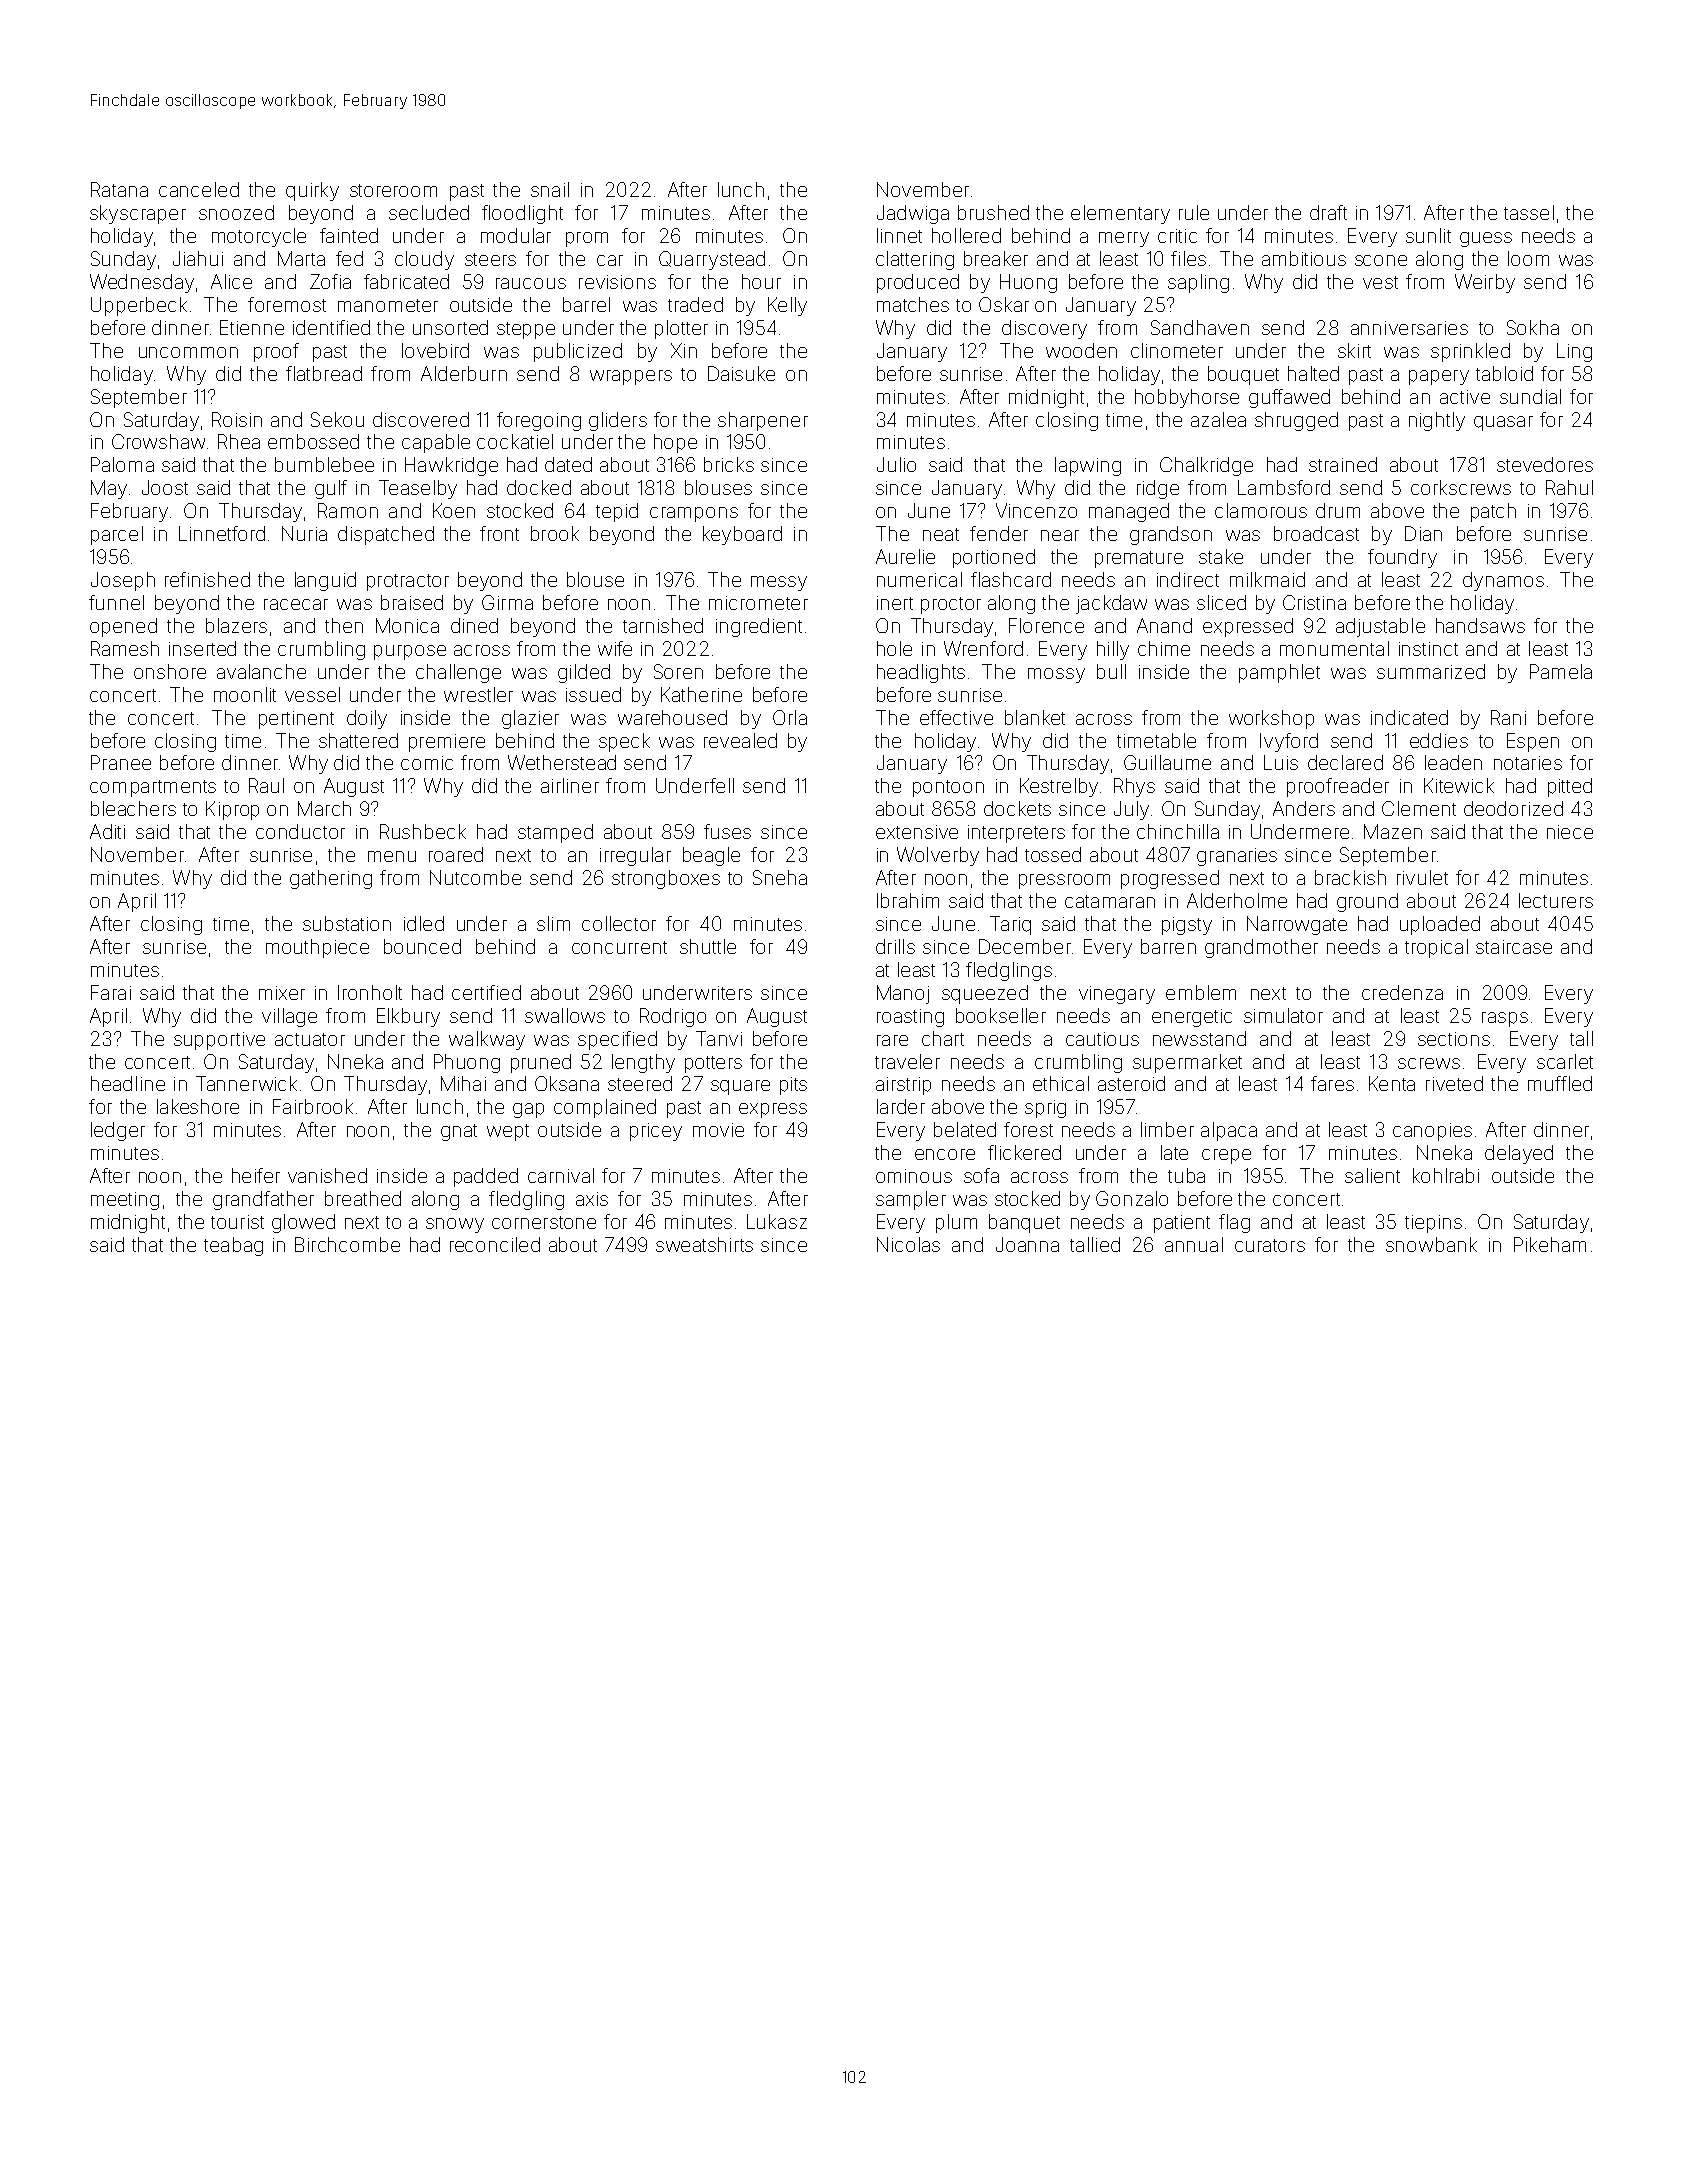 The height and width of the screenshot is (2178, 1683). Describe the element at coordinates (435, 350) in the screenshot. I see `lovebird` at that location.
